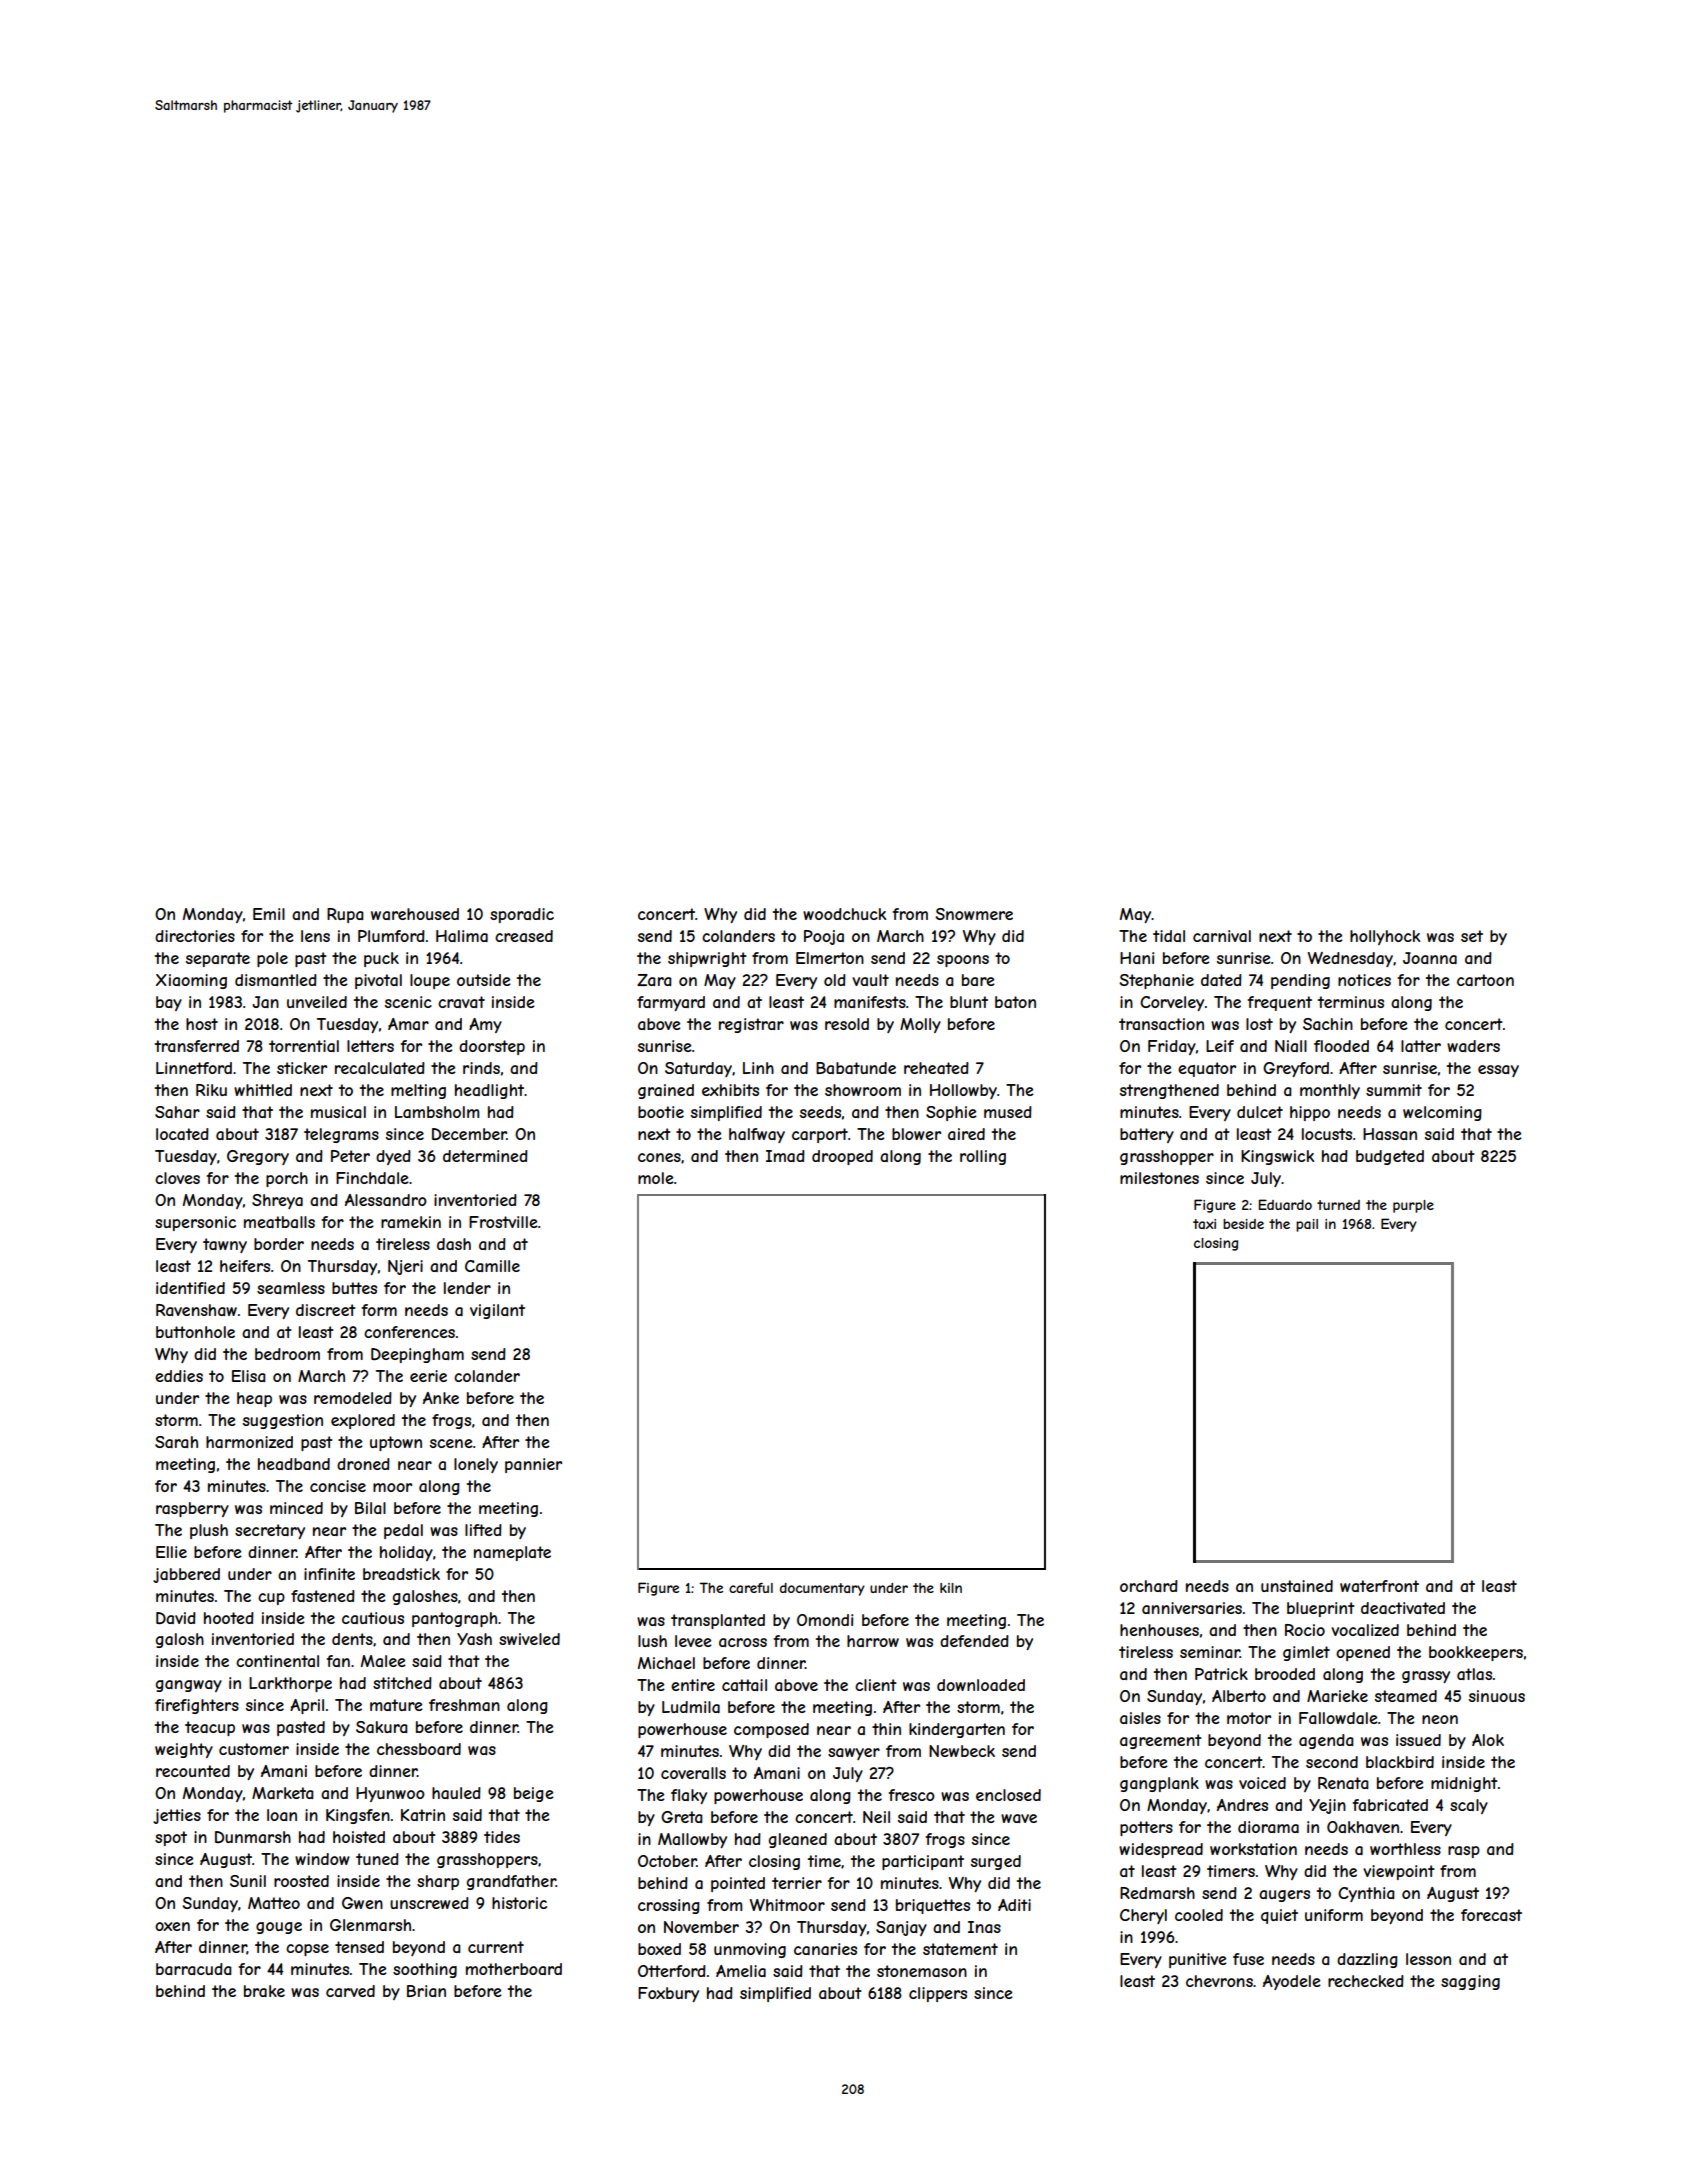 This page has width=1683, height=2178. Describe the element at coordinates (274, 1903) in the page. I see `Matteo` at that location.
